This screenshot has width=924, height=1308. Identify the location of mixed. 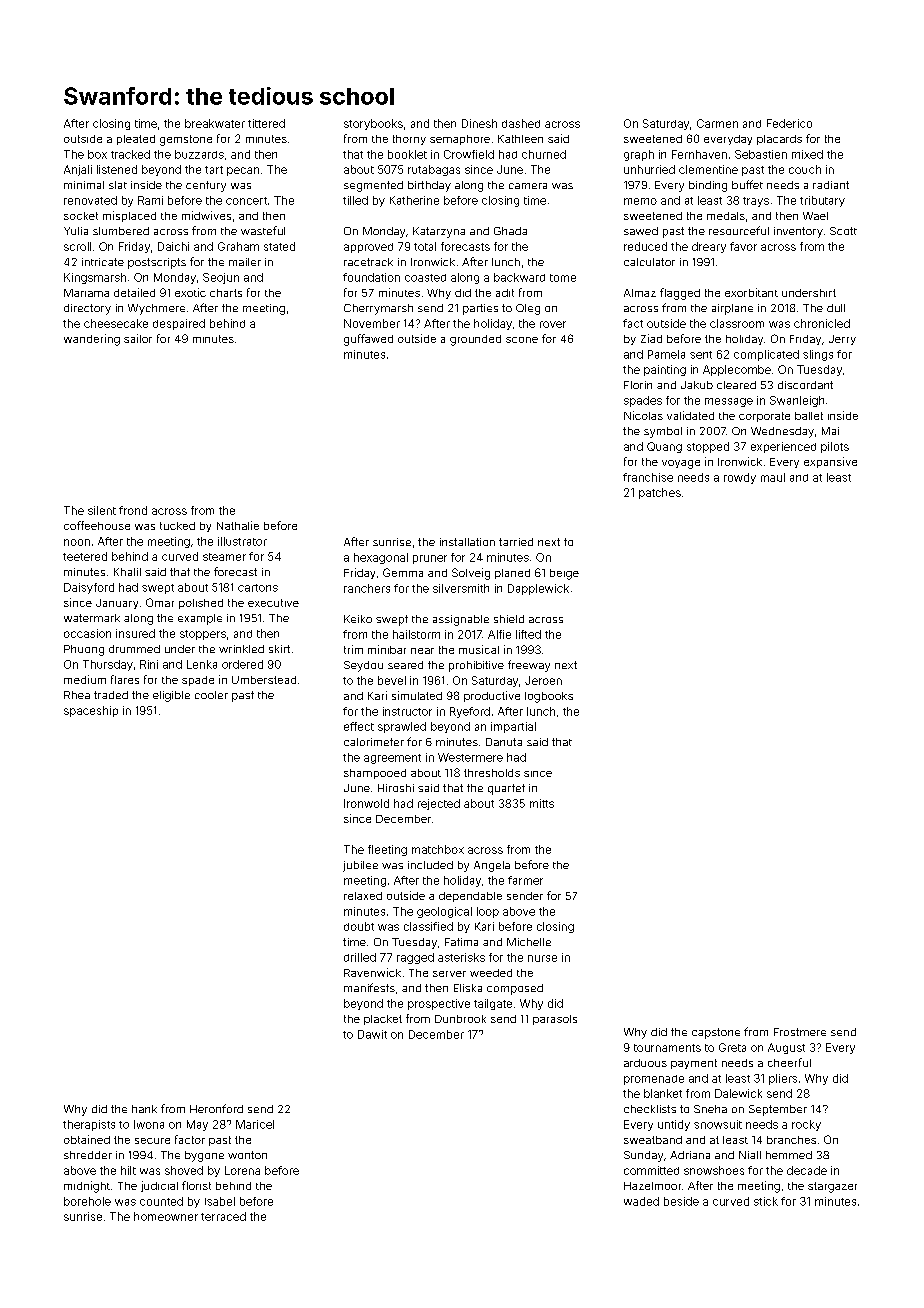
(807, 154).
